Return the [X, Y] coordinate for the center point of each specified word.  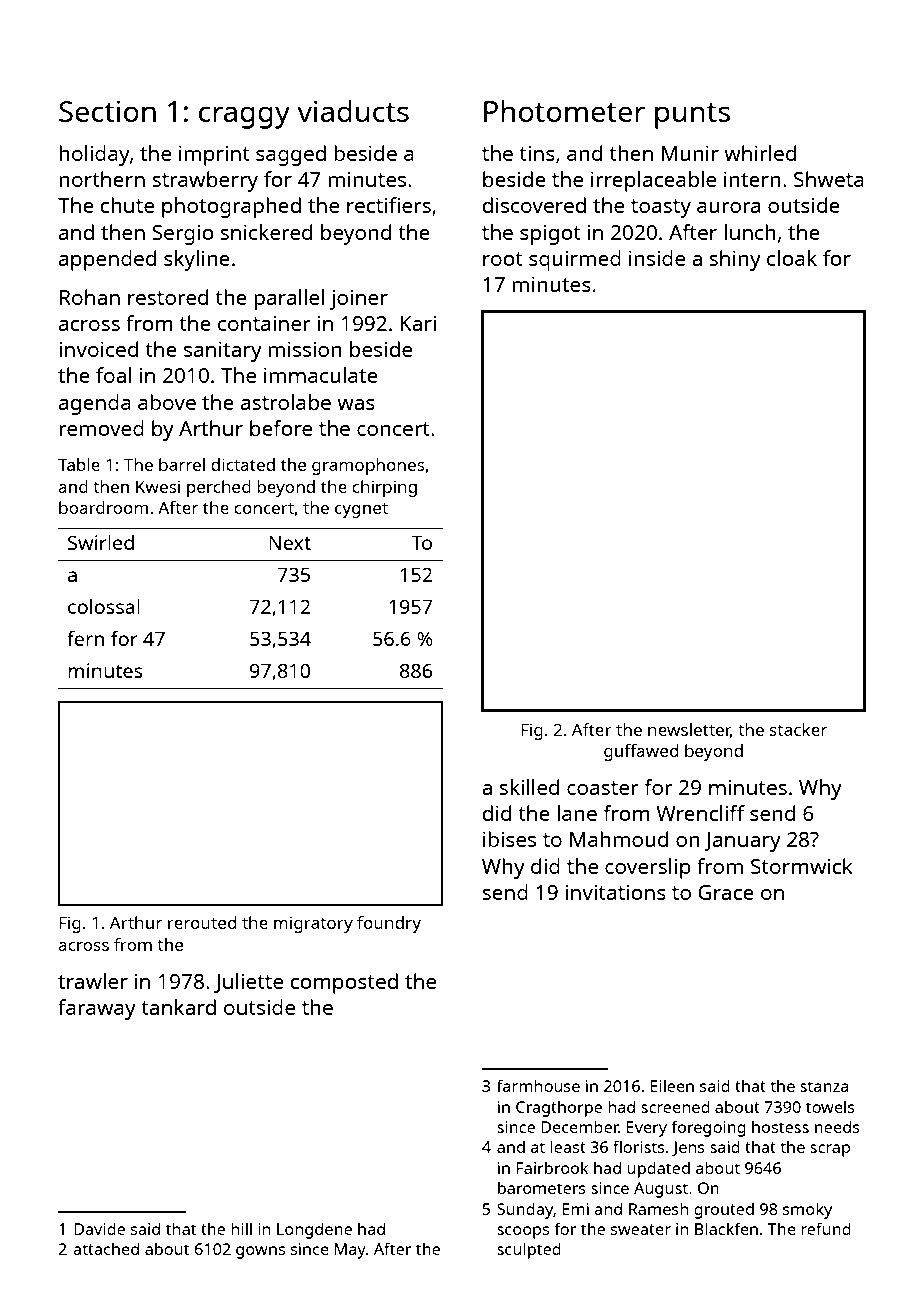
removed [101, 428]
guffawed [641, 752]
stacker [798, 729]
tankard [178, 1007]
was [356, 404]
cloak [792, 258]
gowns [260, 1252]
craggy [244, 117]
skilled [529, 787]
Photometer [564, 111]
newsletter [689, 730]
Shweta [829, 179]
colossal [104, 606]
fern [85, 638]
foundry [389, 924]
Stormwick [802, 866]
